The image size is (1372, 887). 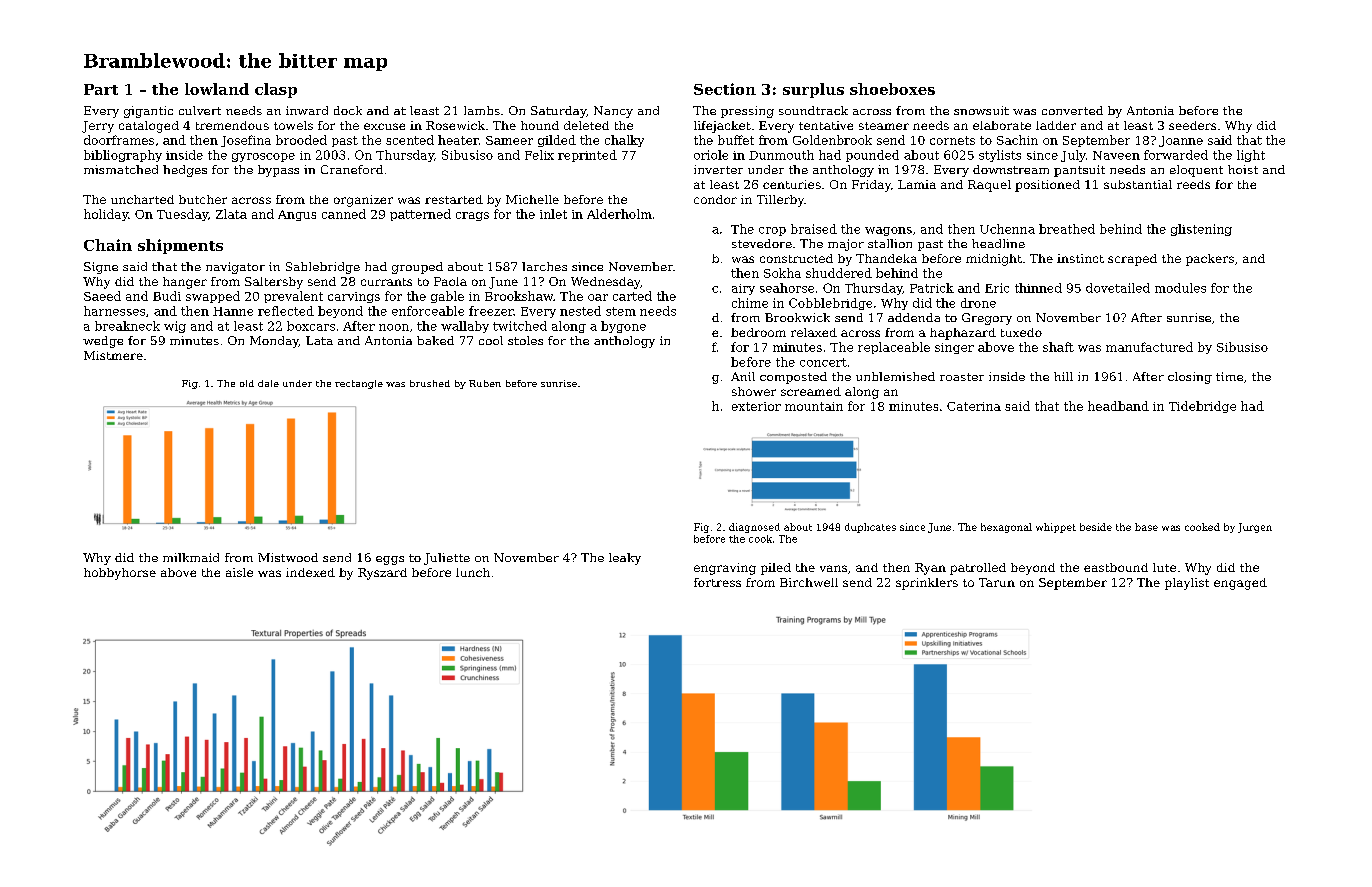 I want to click on Sablebridge, so click(x=323, y=268).
